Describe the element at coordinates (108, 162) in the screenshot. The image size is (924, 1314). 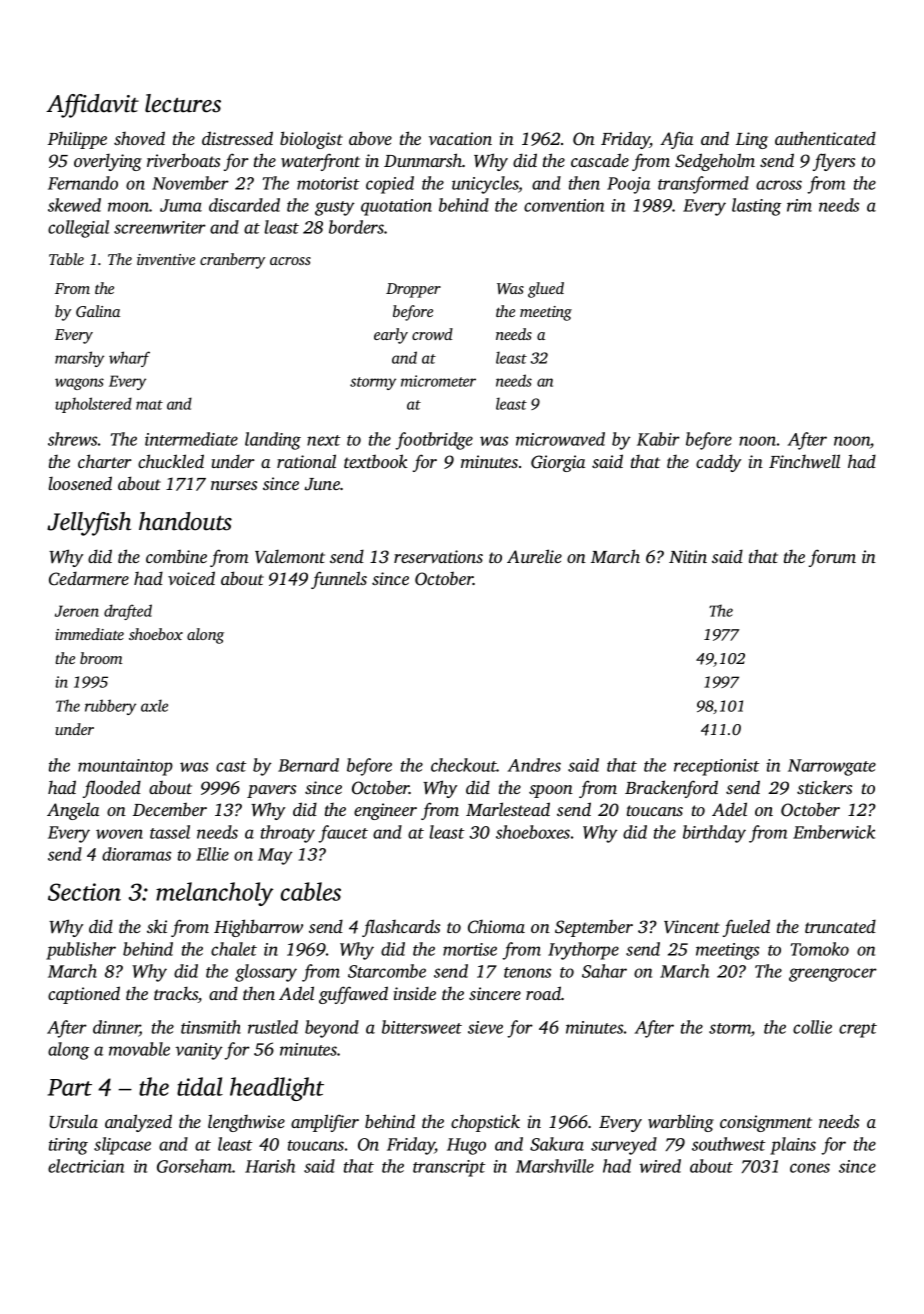
I see `overlying` at that location.
